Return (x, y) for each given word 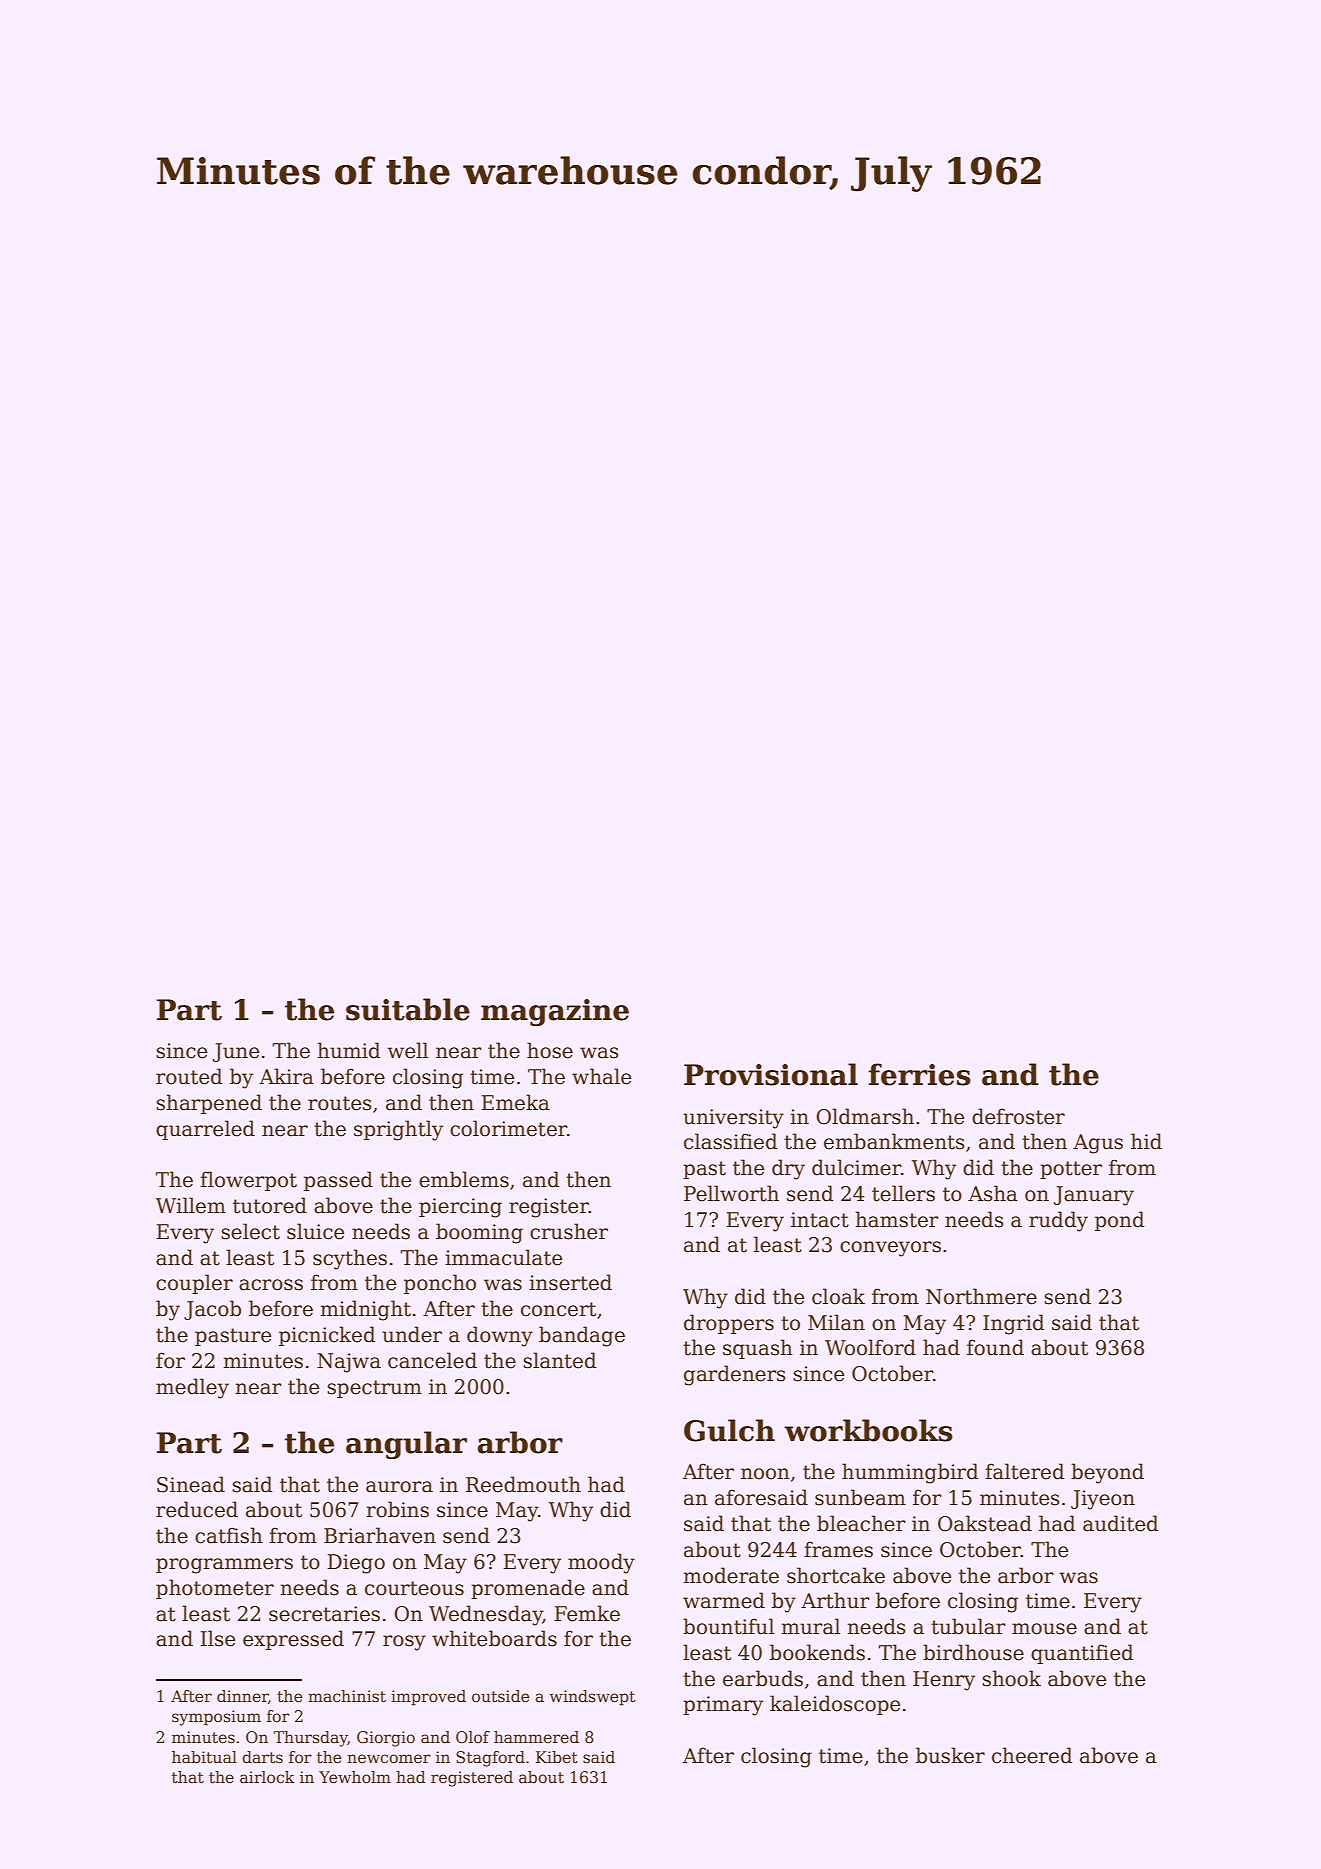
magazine (555, 1012)
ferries (920, 1074)
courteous (414, 1588)
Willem (191, 1205)
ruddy (1058, 1221)
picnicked (327, 1336)
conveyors (890, 1249)
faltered (1025, 1471)
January (1094, 1196)
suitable (408, 1009)
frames (838, 1549)
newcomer (389, 1758)
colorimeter (508, 1128)
